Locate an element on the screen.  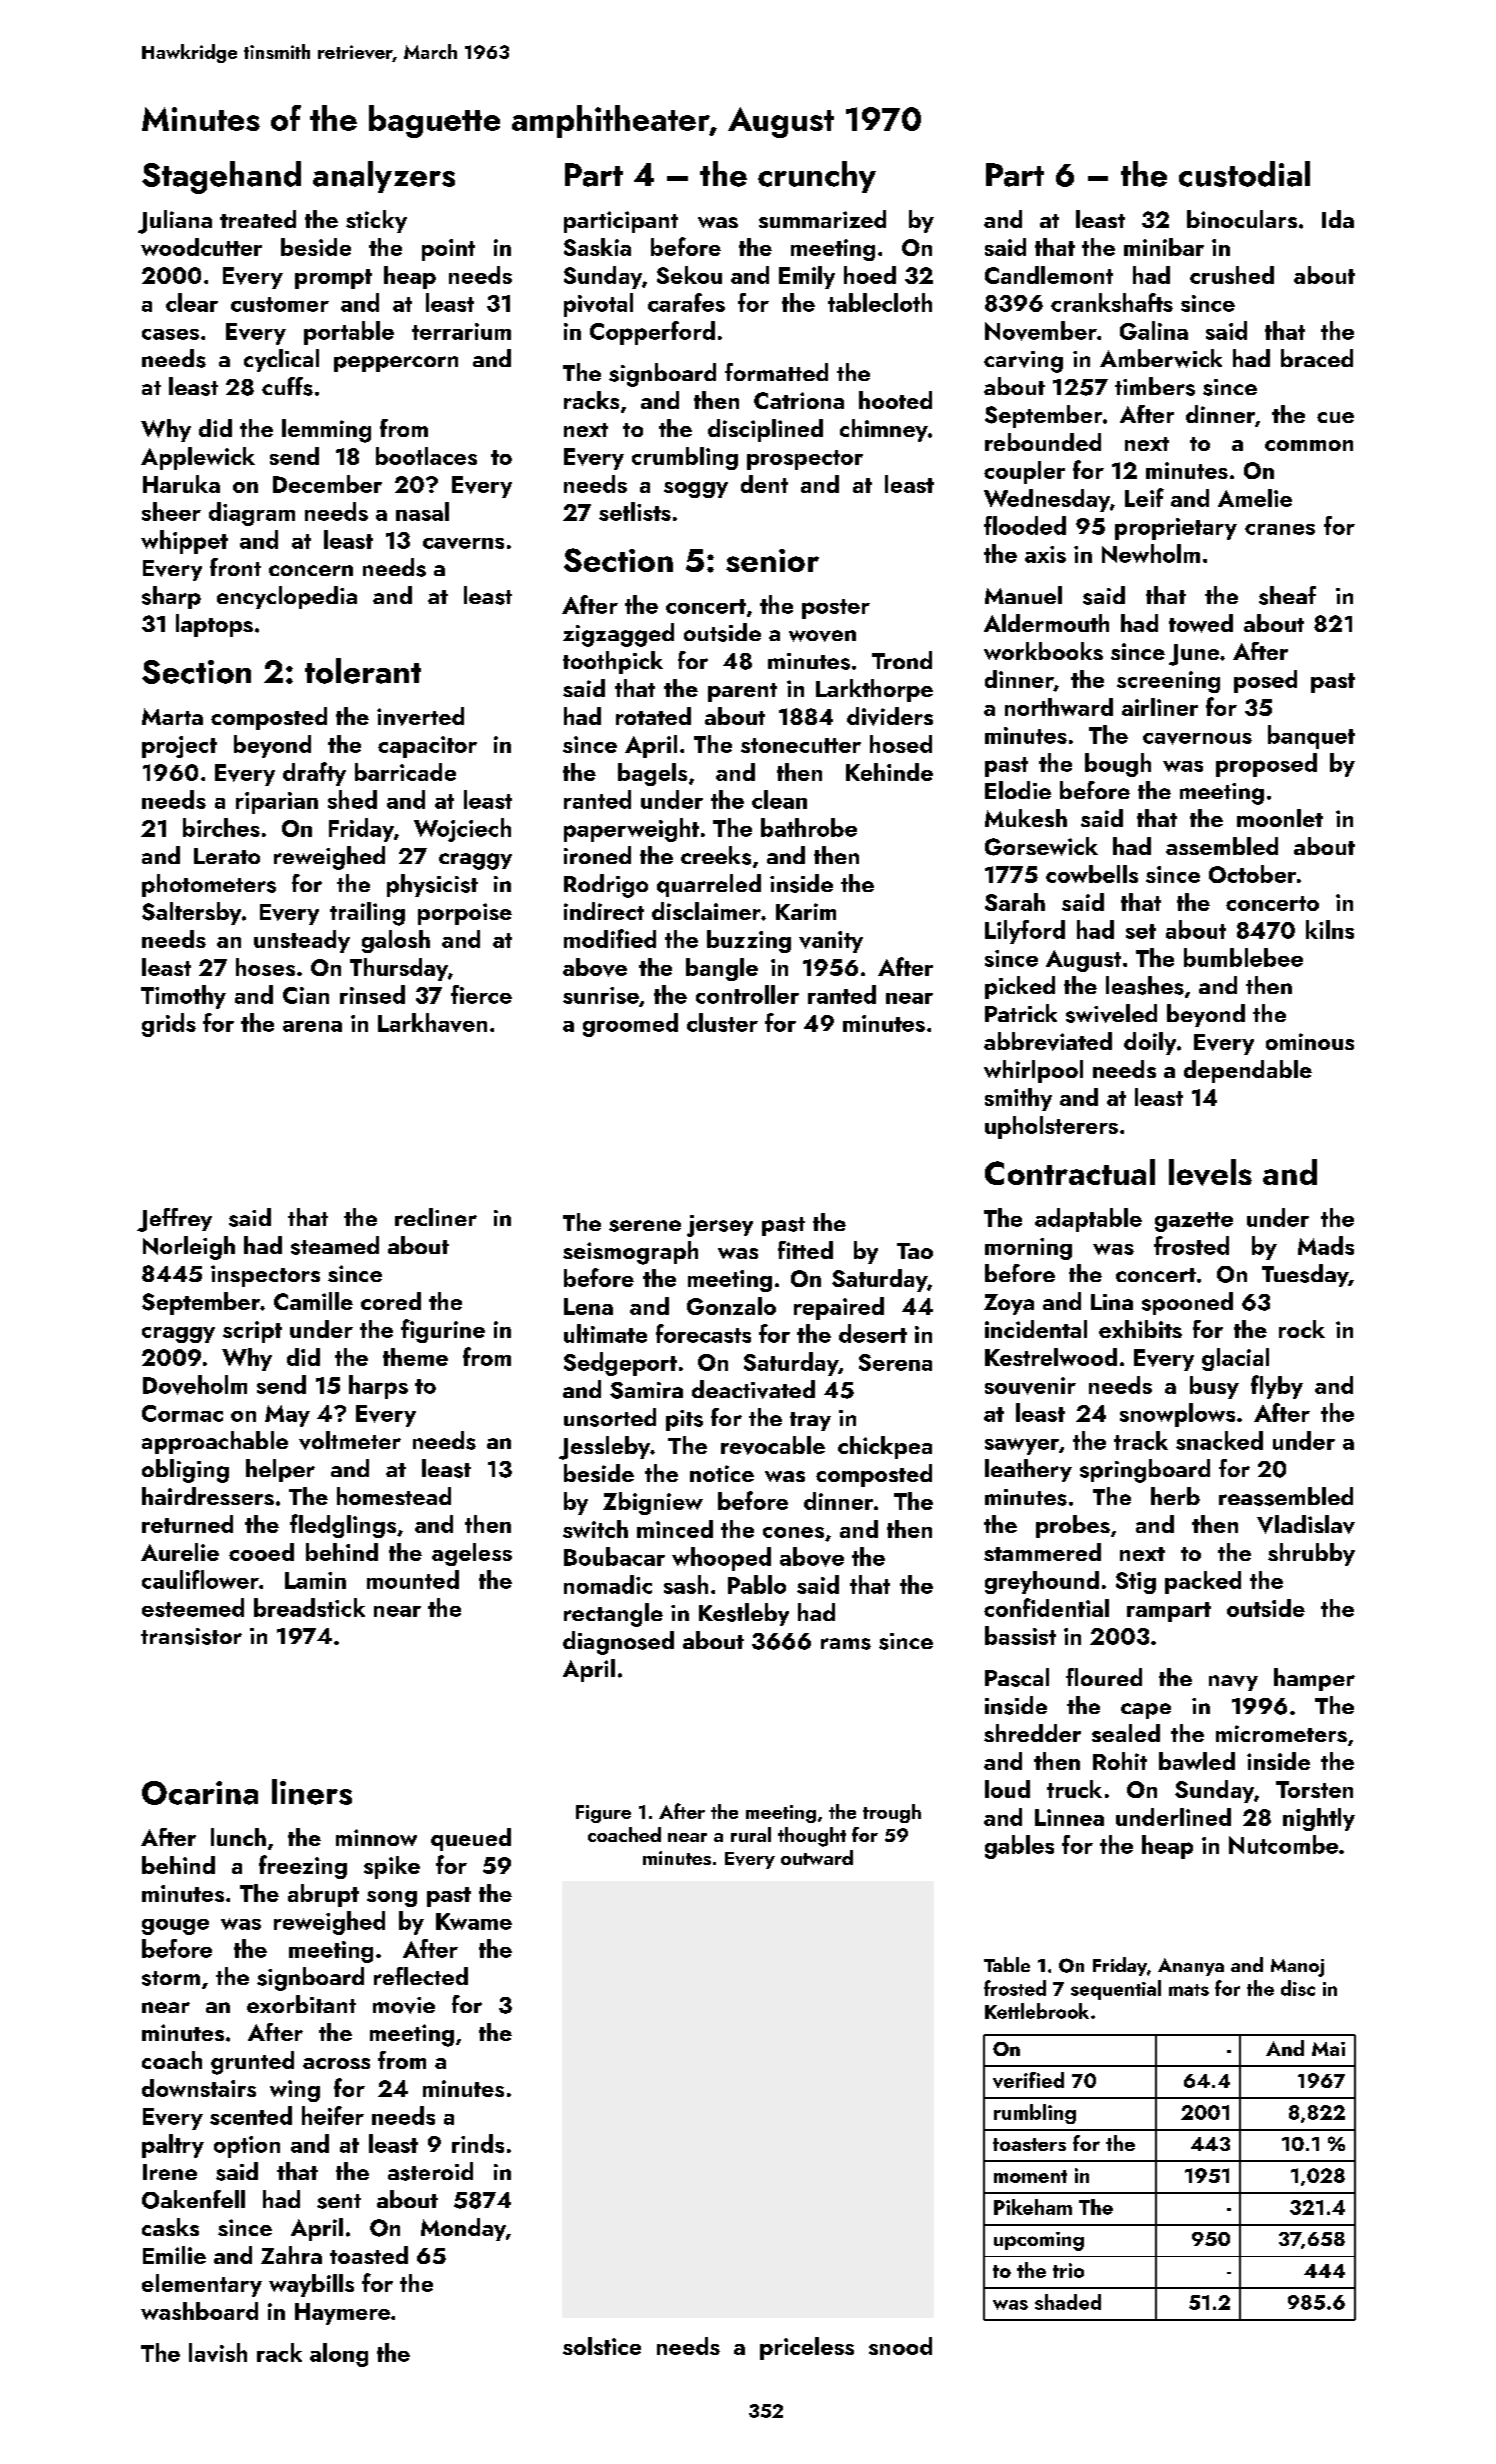
priceless is located at coordinates (807, 2348).
